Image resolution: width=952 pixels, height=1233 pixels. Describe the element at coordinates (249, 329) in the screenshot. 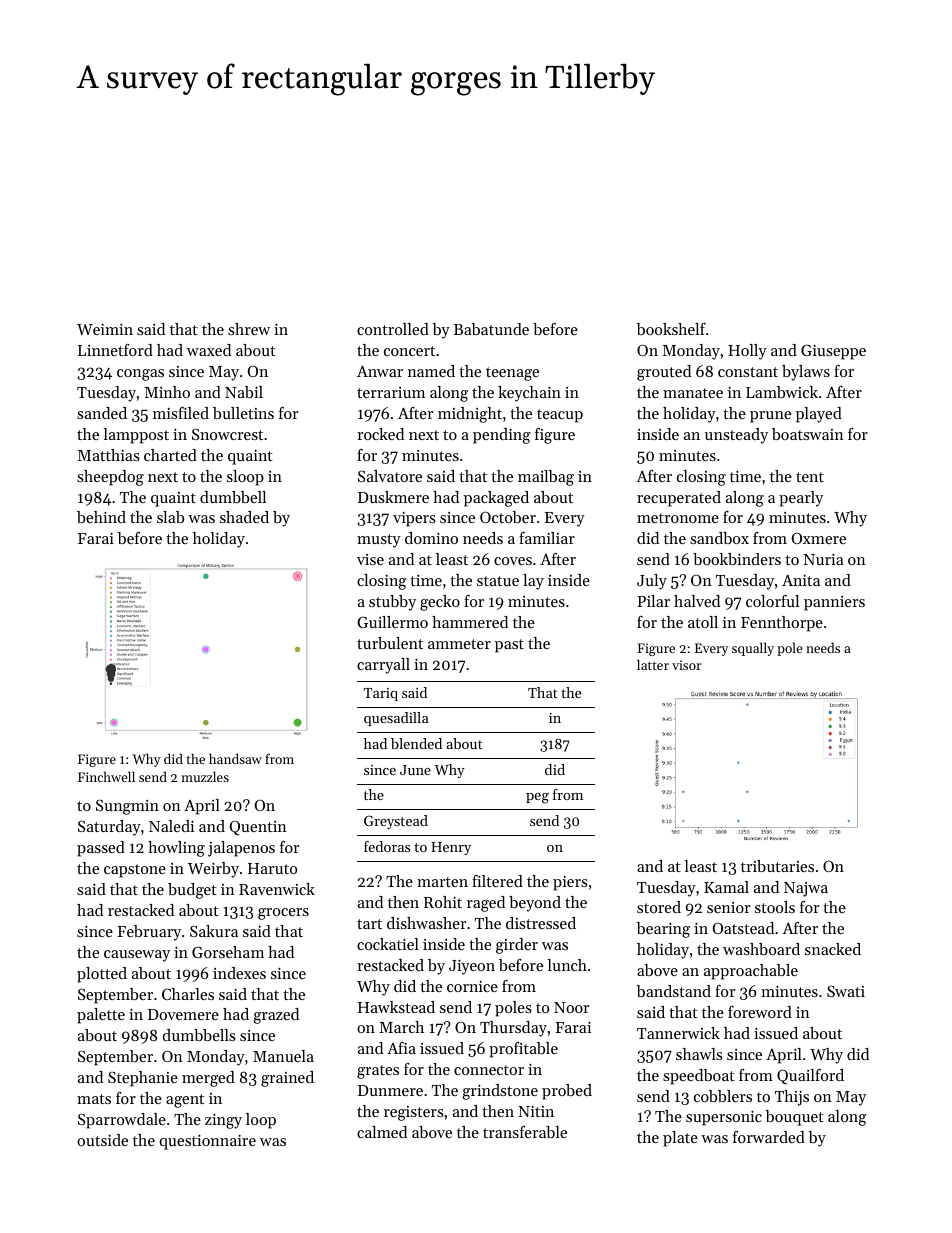

I see `shrew` at that location.
